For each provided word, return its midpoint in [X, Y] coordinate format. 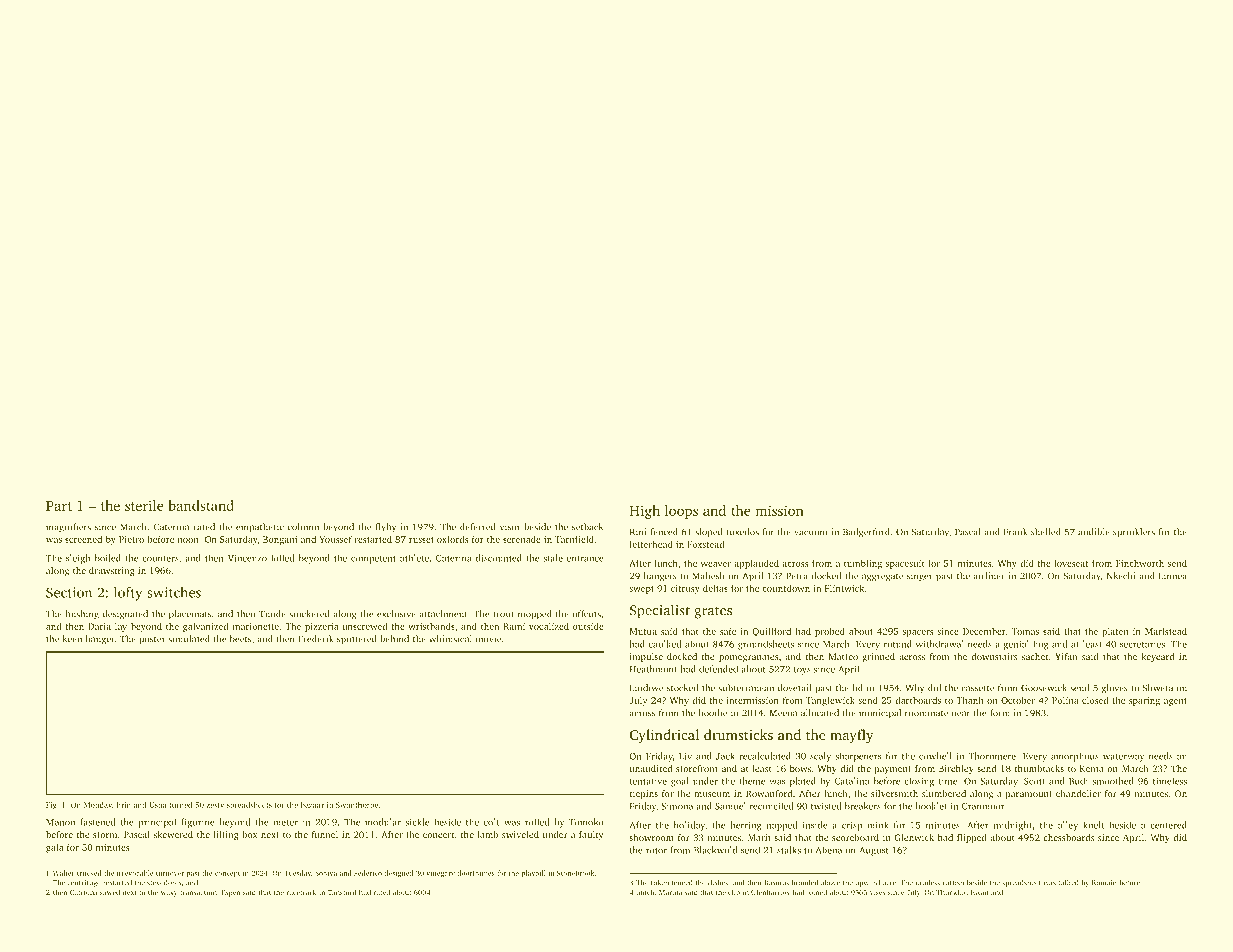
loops [681, 512]
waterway [1123, 758]
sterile [144, 505]
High [645, 512]
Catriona [84, 892]
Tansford [342, 892]
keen [72, 639]
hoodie [713, 713]
